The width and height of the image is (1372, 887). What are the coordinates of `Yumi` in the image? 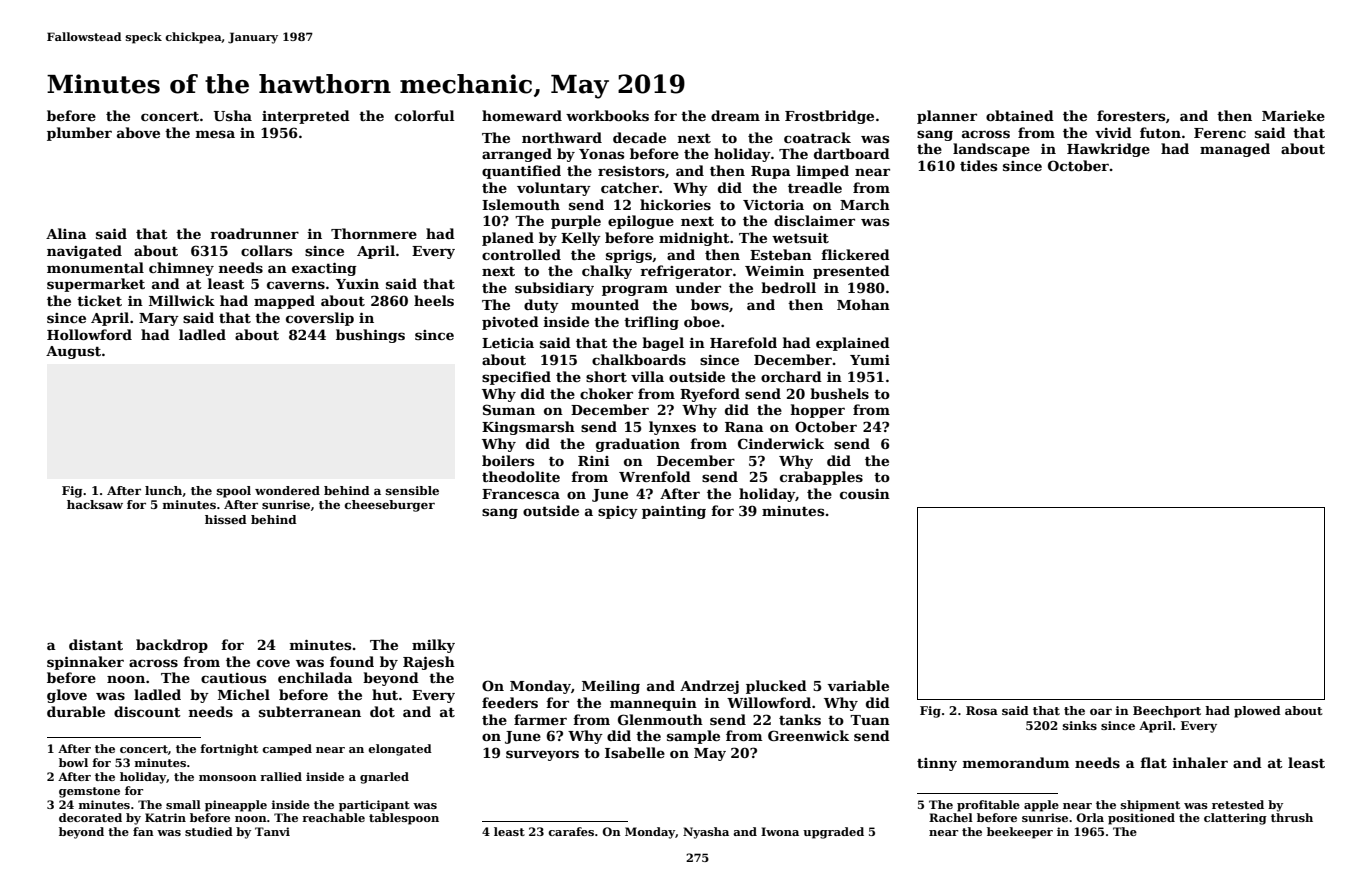 It's located at (870, 360).
